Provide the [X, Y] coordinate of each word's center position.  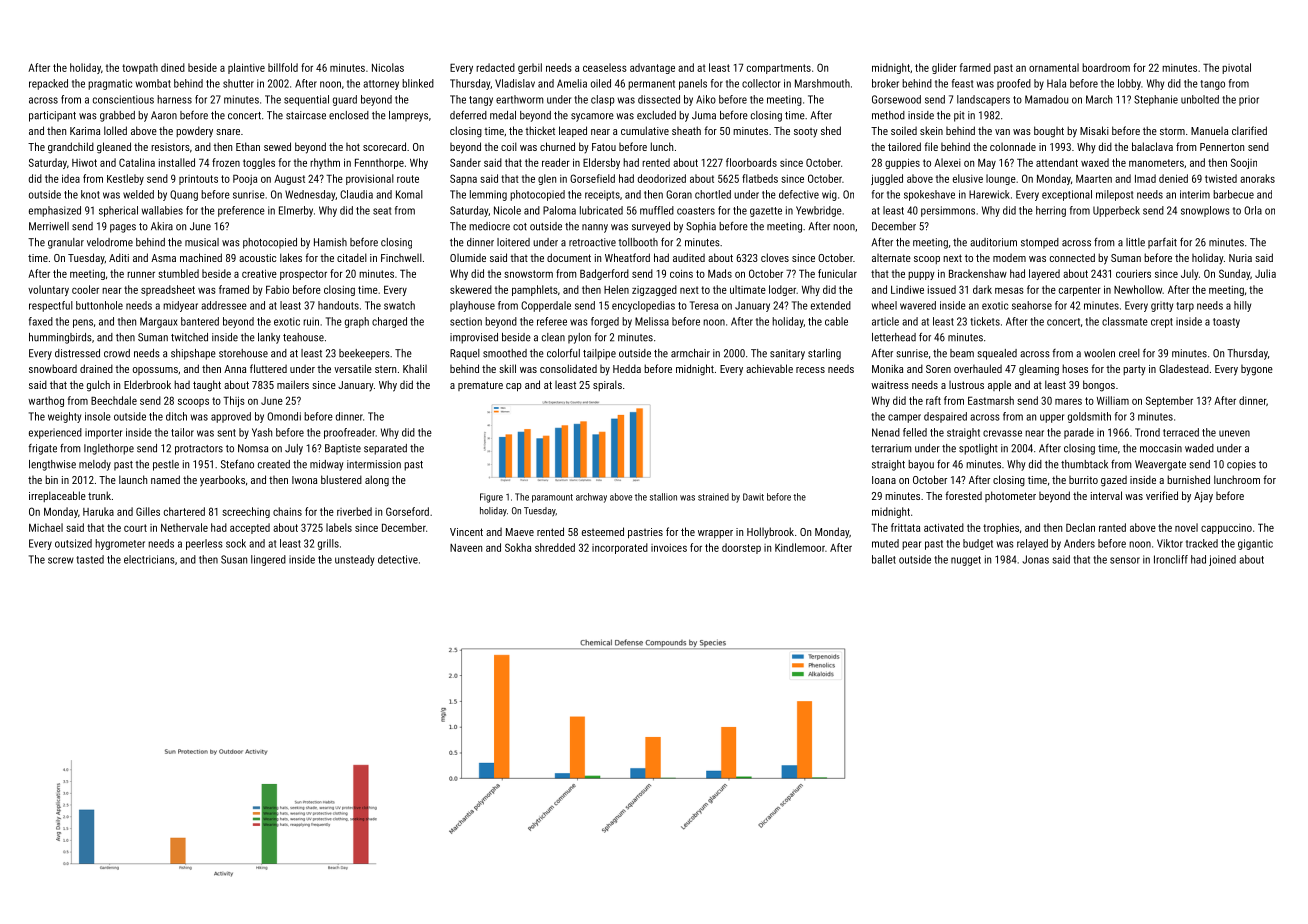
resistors [170, 147]
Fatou [604, 147]
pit [959, 116]
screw [61, 560]
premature [480, 386]
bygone [1257, 370]
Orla [1253, 210]
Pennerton [1222, 147]
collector [761, 83]
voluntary [48, 290]
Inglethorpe [109, 449]
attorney [381, 85]
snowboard [53, 368]
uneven [1234, 433]
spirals [607, 385]
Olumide [468, 258]
